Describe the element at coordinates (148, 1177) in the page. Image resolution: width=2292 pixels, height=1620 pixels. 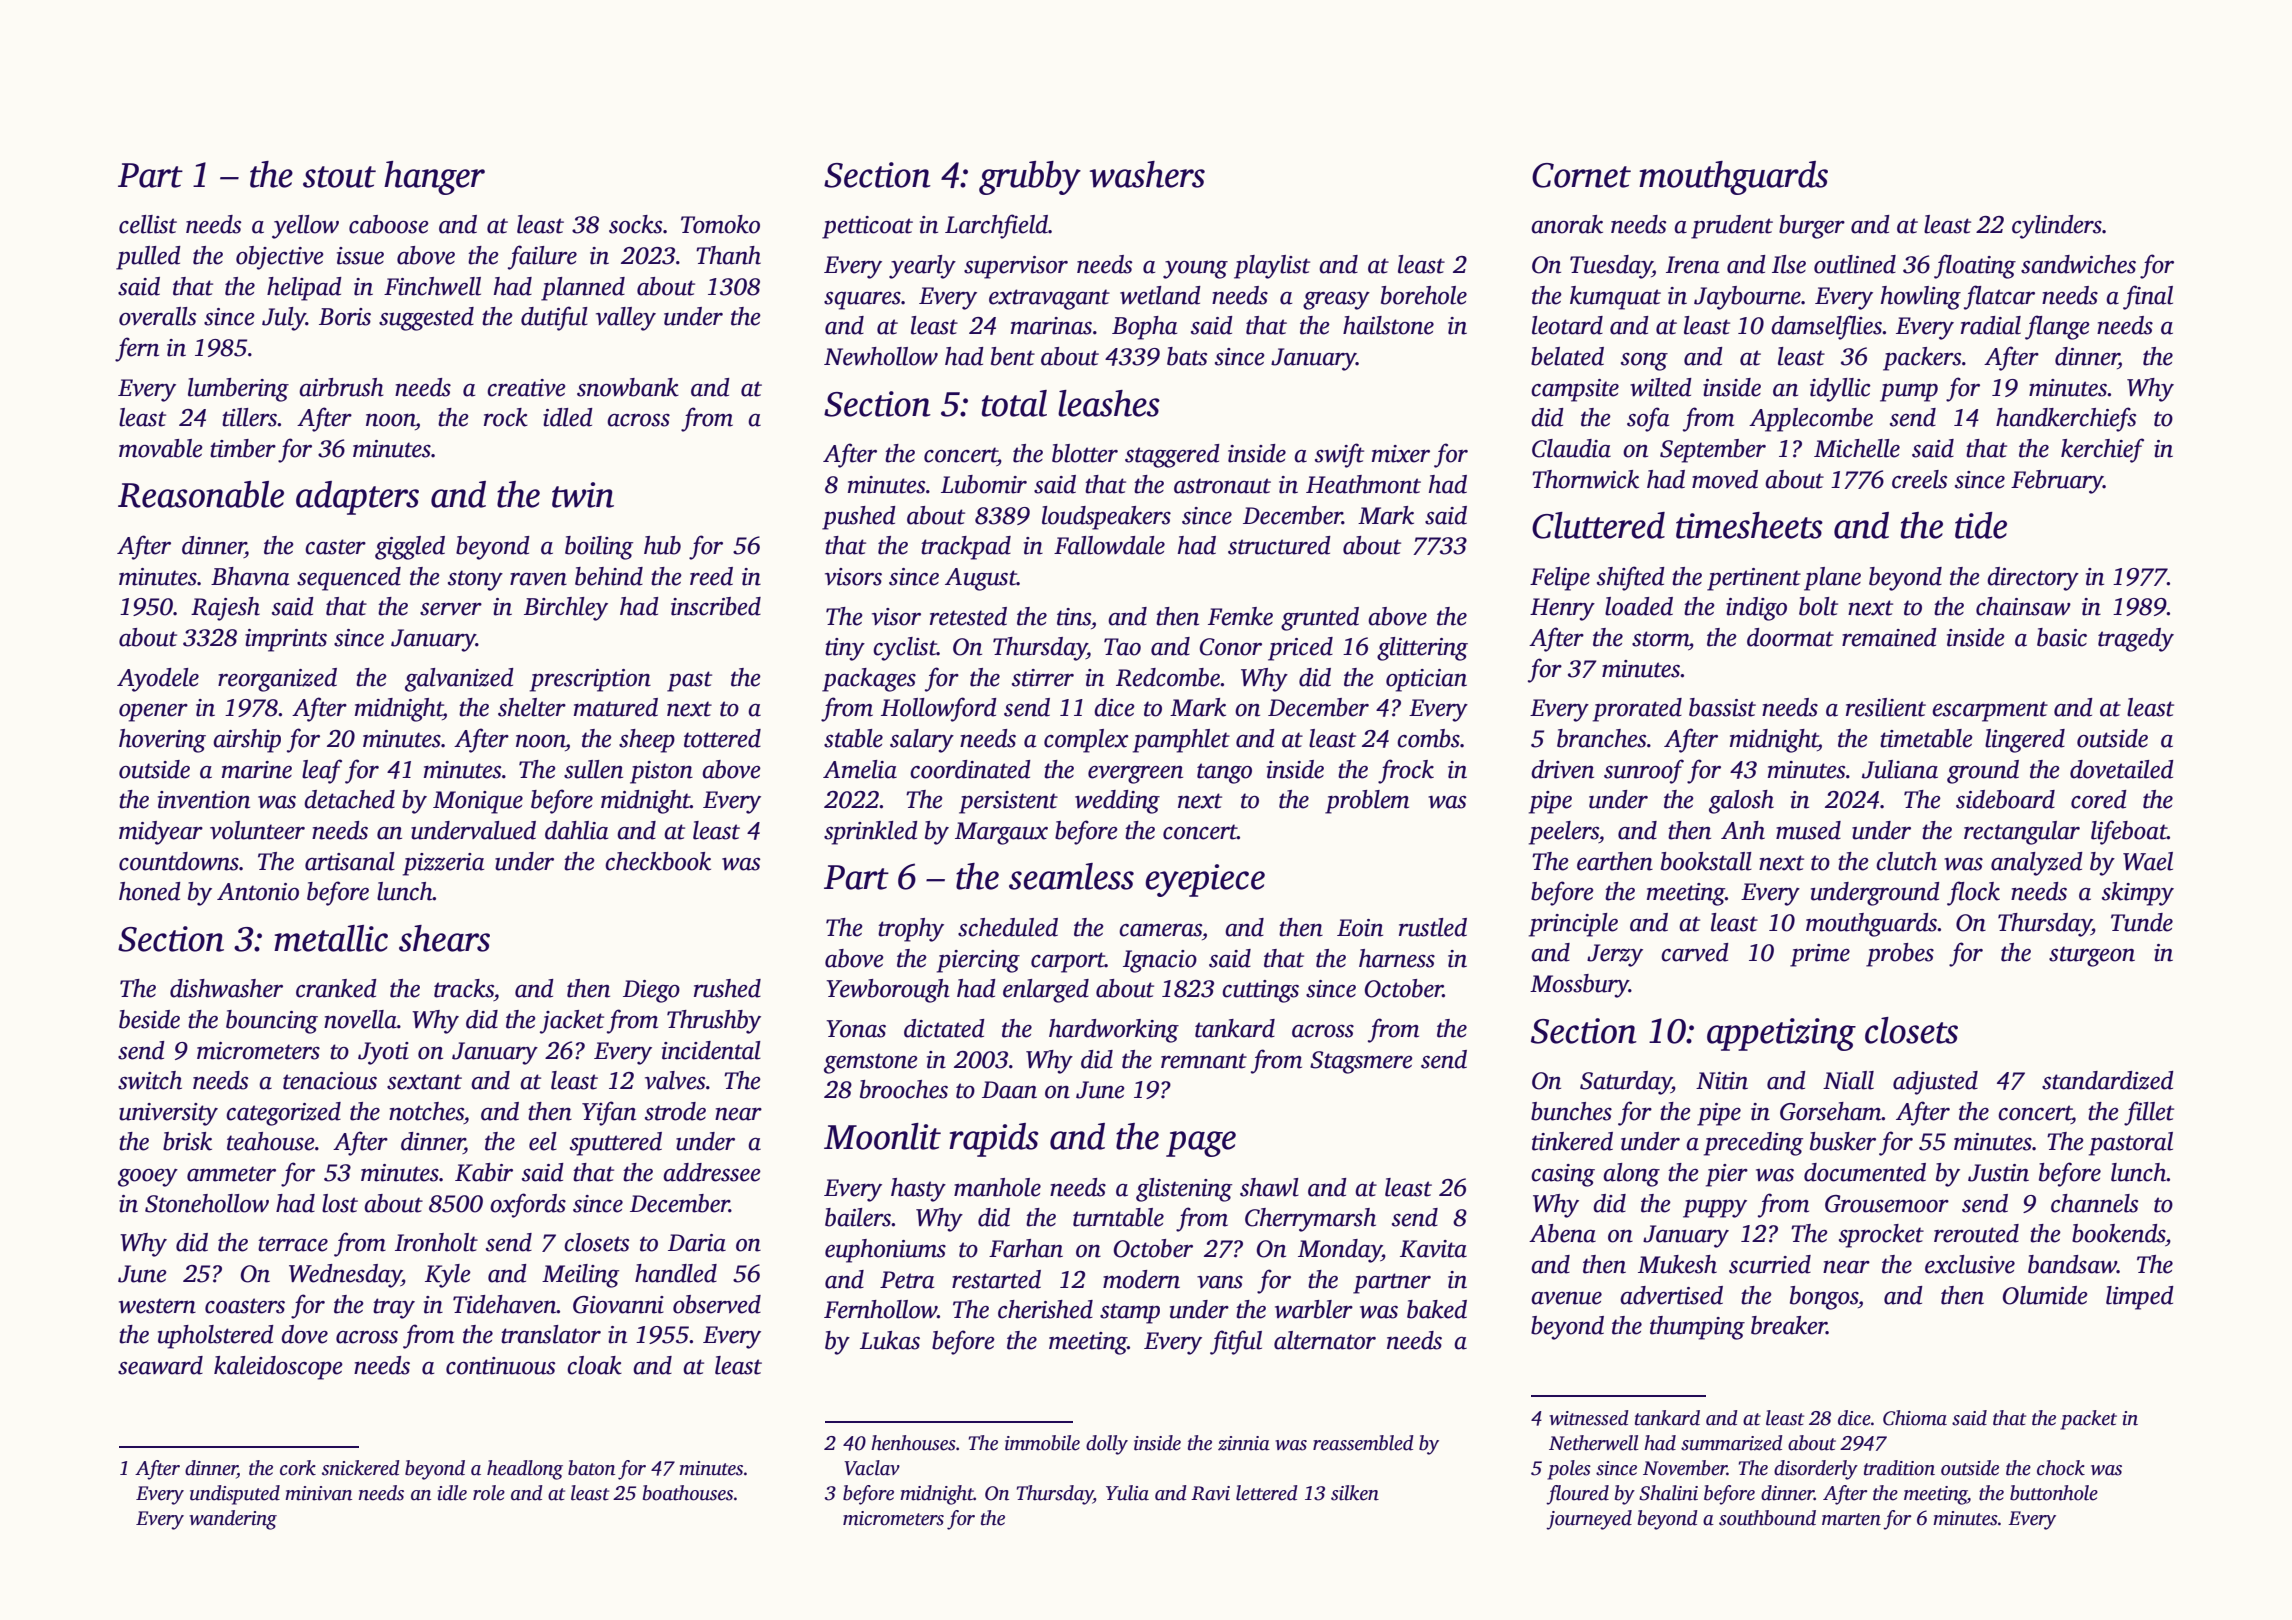
I see `gooey` at that location.
